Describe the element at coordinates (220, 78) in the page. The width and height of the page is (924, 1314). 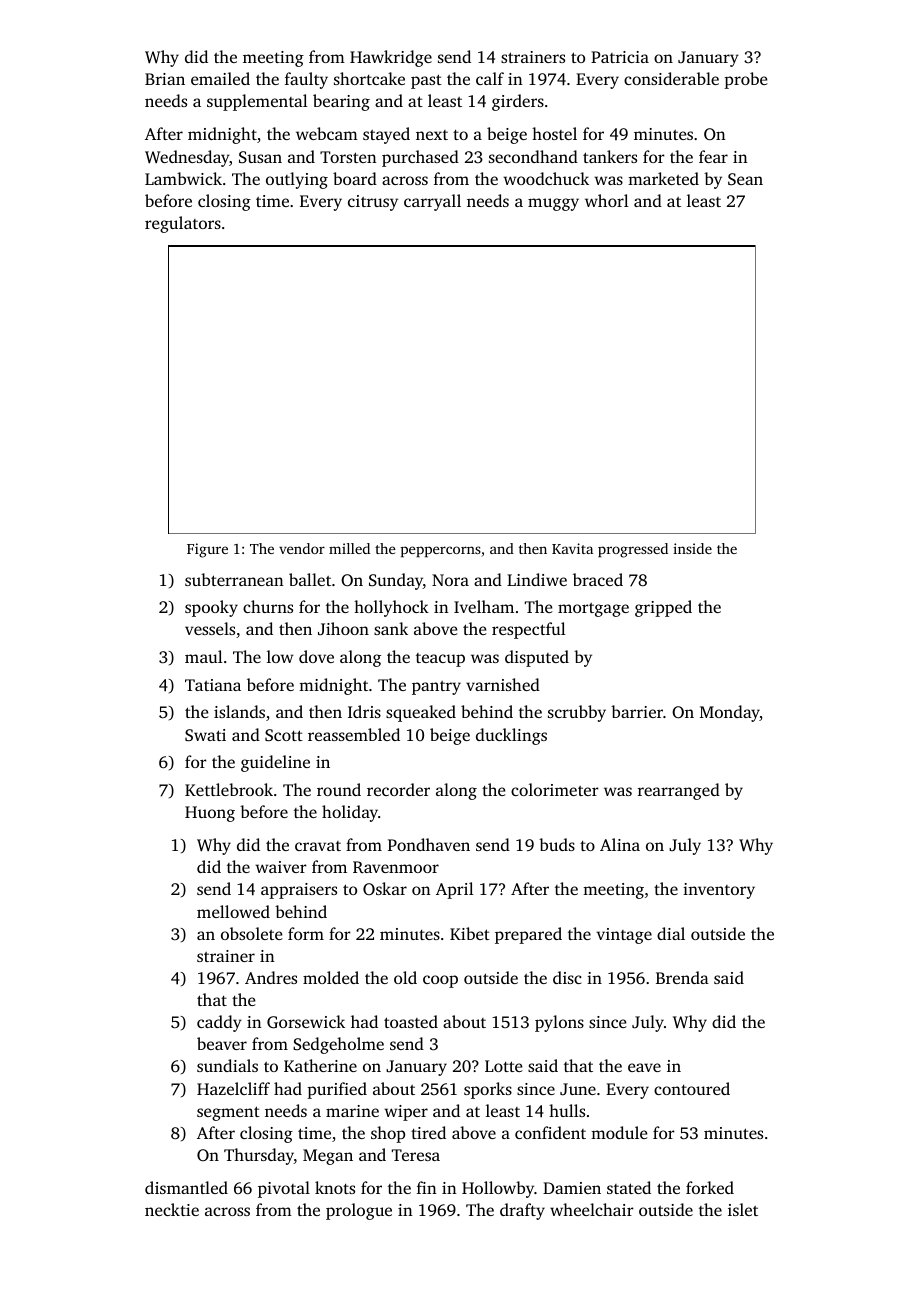
I see `emailed` at that location.
